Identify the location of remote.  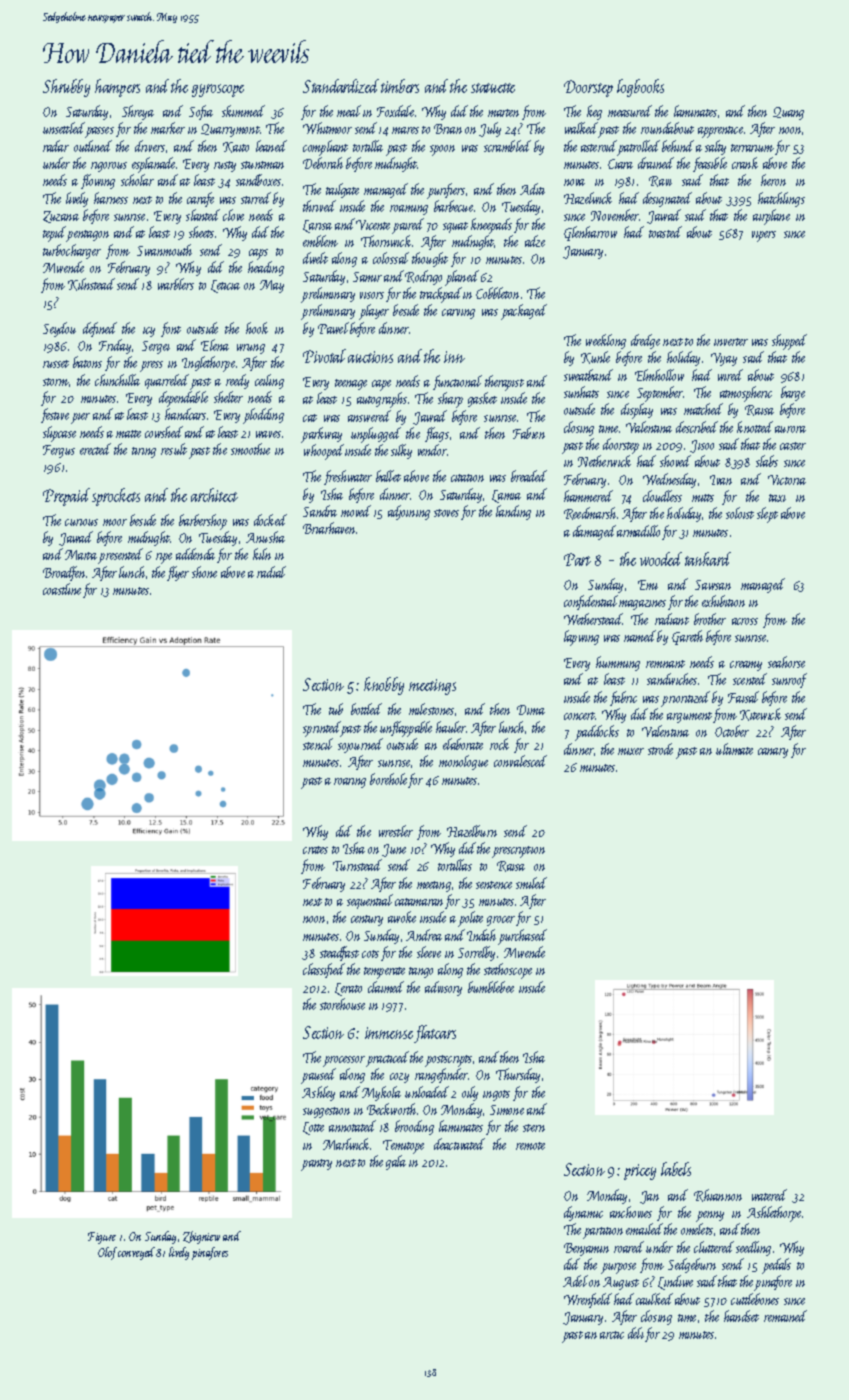
(530, 1146).
